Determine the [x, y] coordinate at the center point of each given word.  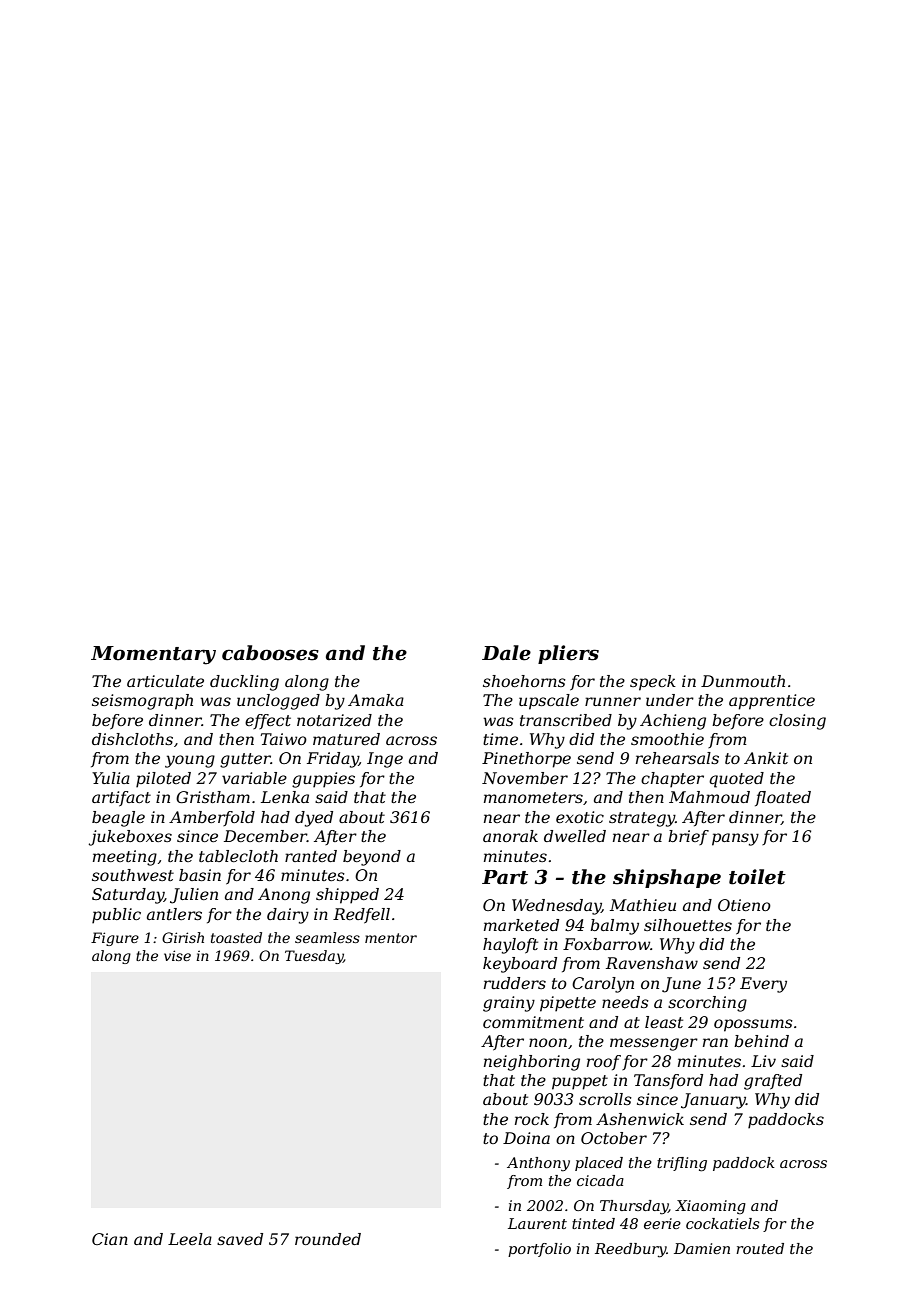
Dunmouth [743, 681]
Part [505, 877]
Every [763, 985]
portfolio [539, 1250]
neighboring [532, 1063]
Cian [110, 1239]
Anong [284, 896]
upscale [549, 702]
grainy [509, 1004]
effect [268, 721]
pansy [735, 839]
